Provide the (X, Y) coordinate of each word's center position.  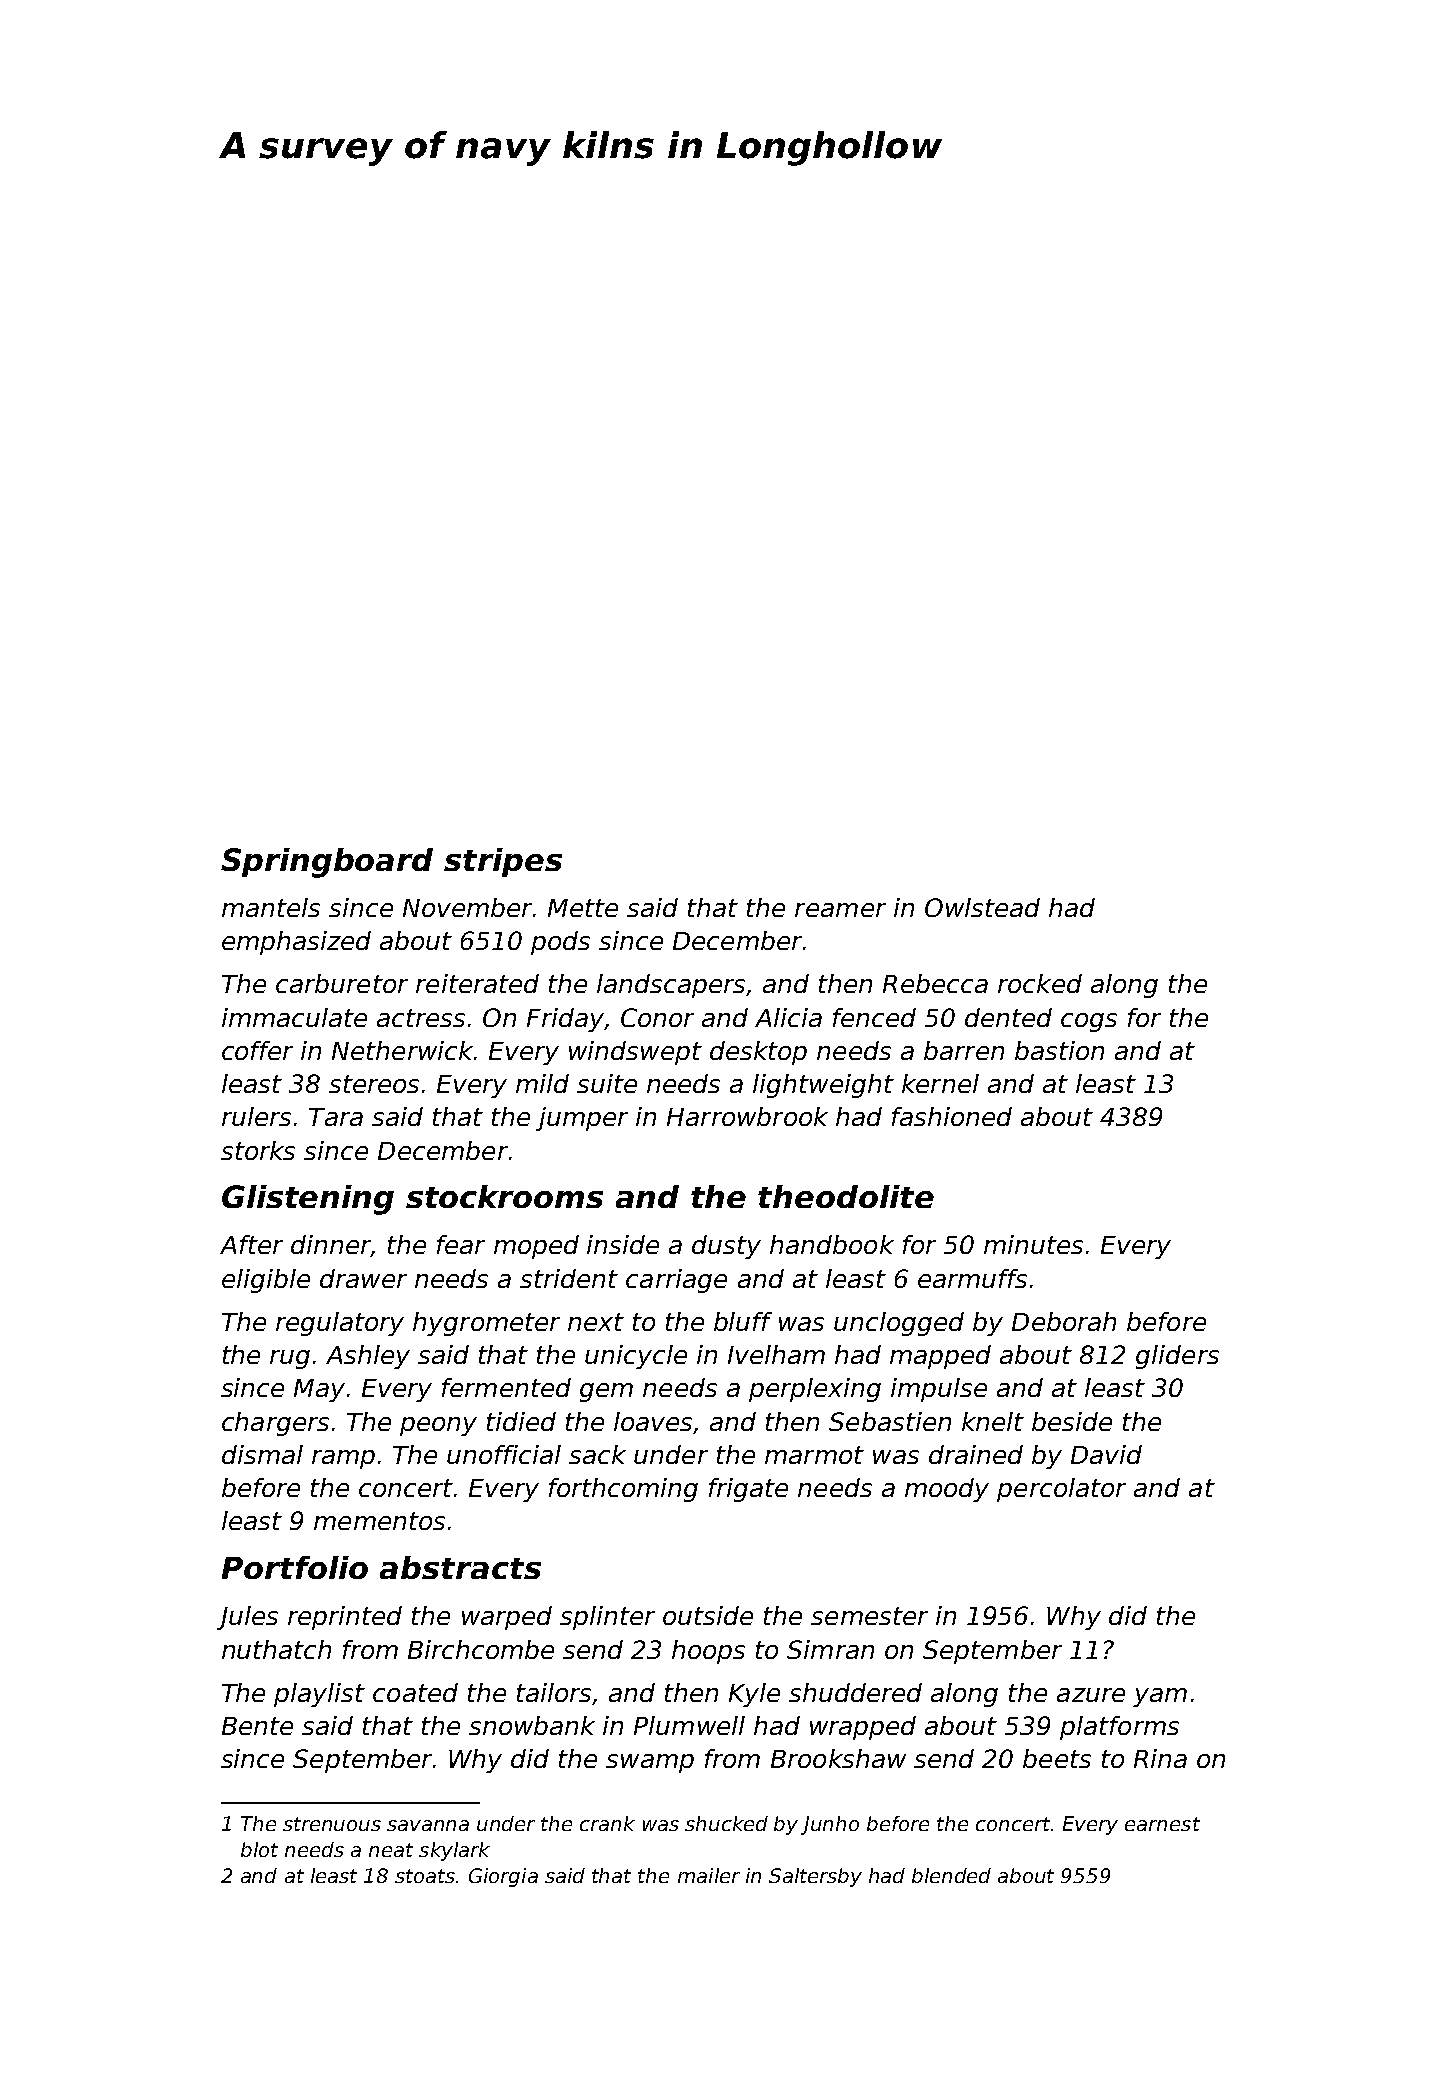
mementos (379, 1521)
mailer (709, 1875)
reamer (840, 910)
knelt (993, 1421)
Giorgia (503, 1877)
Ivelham (776, 1354)
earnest (1162, 1824)
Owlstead (982, 907)
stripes (503, 862)
